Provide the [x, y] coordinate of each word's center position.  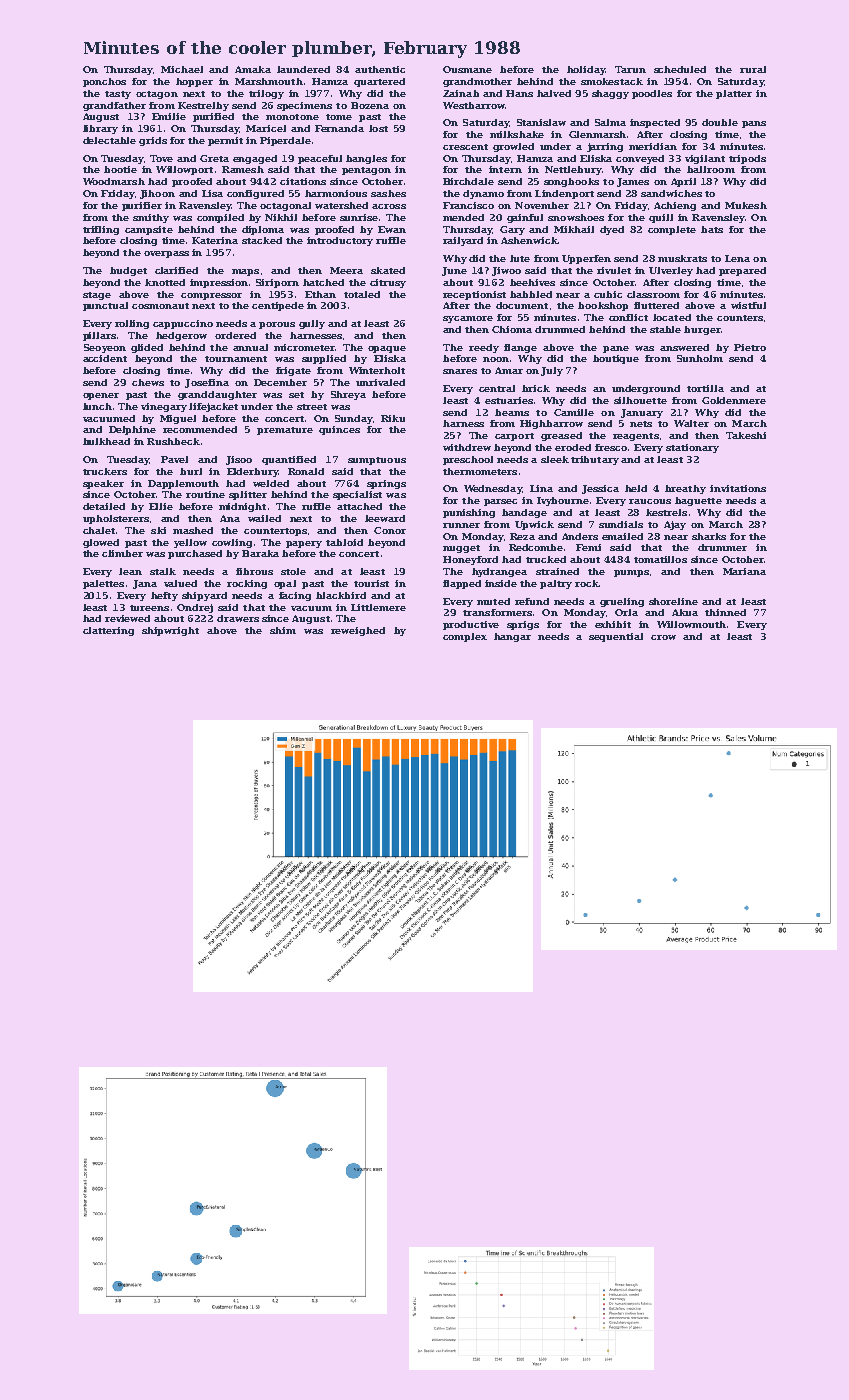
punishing [469, 513]
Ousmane [467, 69]
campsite [149, 230]
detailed [104, 506]
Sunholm [700, 358]
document [522, 305]
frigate [293, 371]
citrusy [388, 283]
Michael [182, 69]
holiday [586, 70]
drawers [238, 618]
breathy [685, 489]
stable [665, 329]
